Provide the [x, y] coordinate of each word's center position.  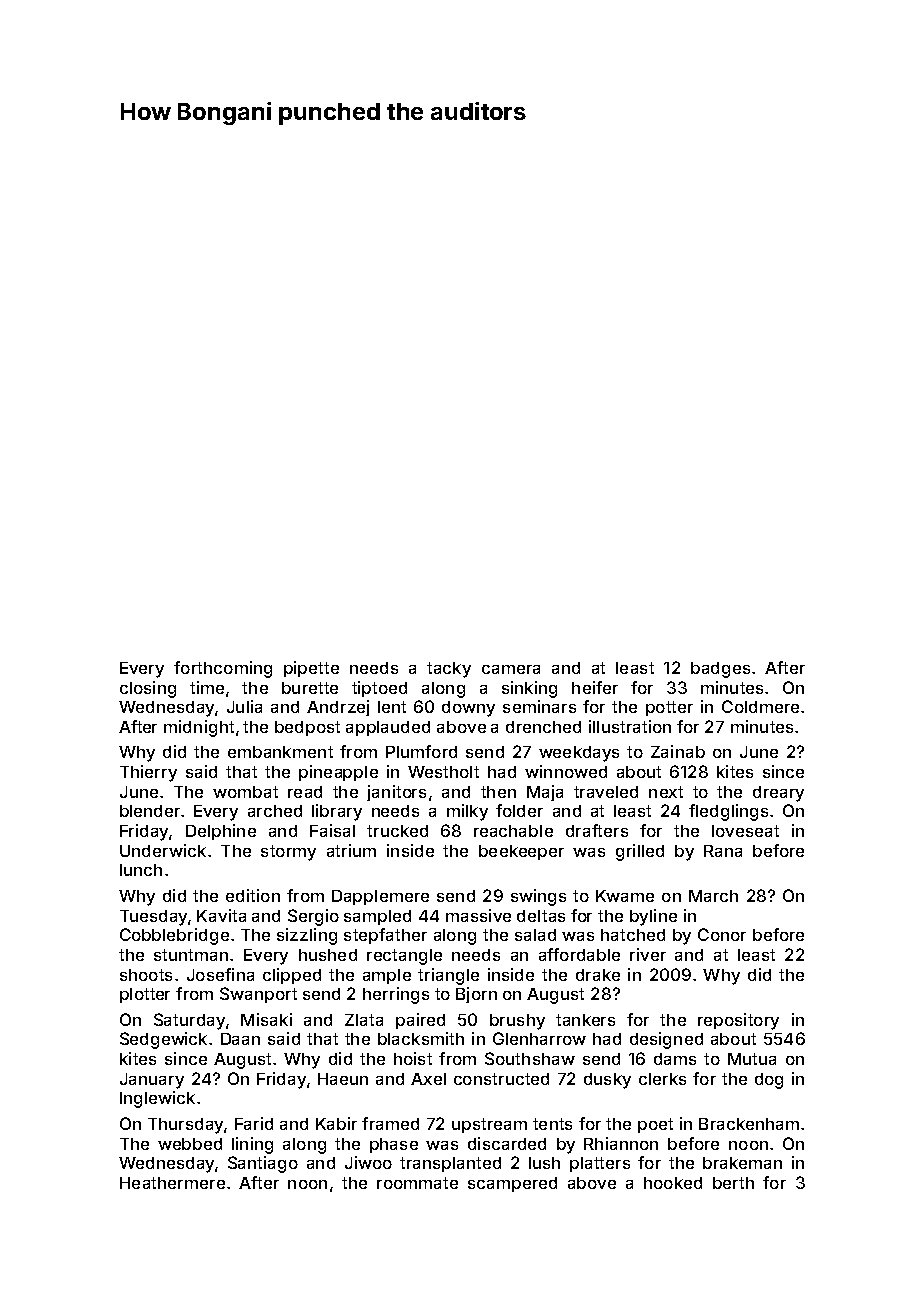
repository [738, 1021]
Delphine [221, 832]
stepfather [385, 936]
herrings [396, 995]
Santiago [263, 1164]
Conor [722, 934]
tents [552, 1124]
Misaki [266, 1019]
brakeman [742, 1163]
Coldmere [760, 706]
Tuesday [153, 918]
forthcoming [223, 669]
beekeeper [521, 852]
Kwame [625, 896]
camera [511, 669]
